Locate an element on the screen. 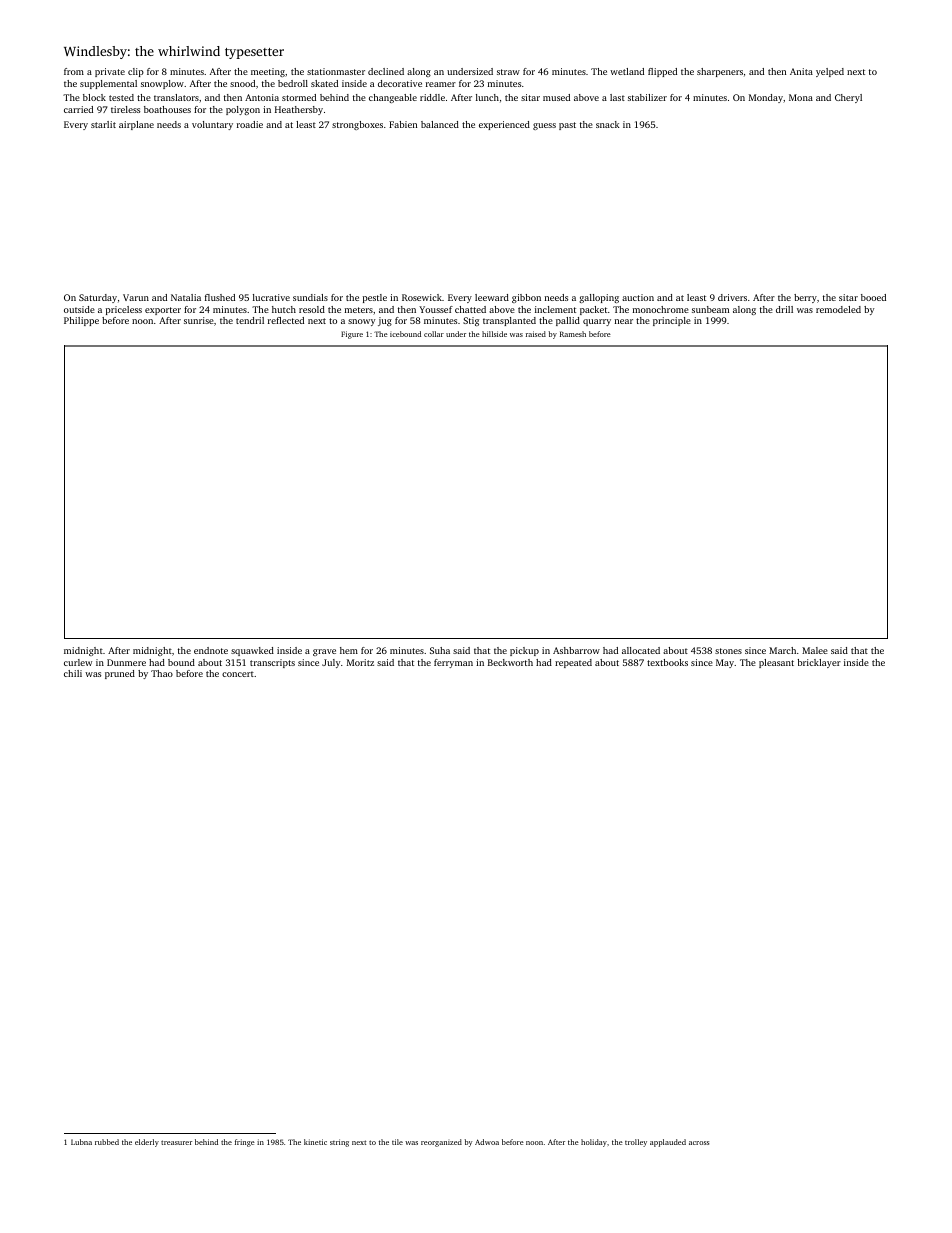  across is located at coordinates (699, 1143).
